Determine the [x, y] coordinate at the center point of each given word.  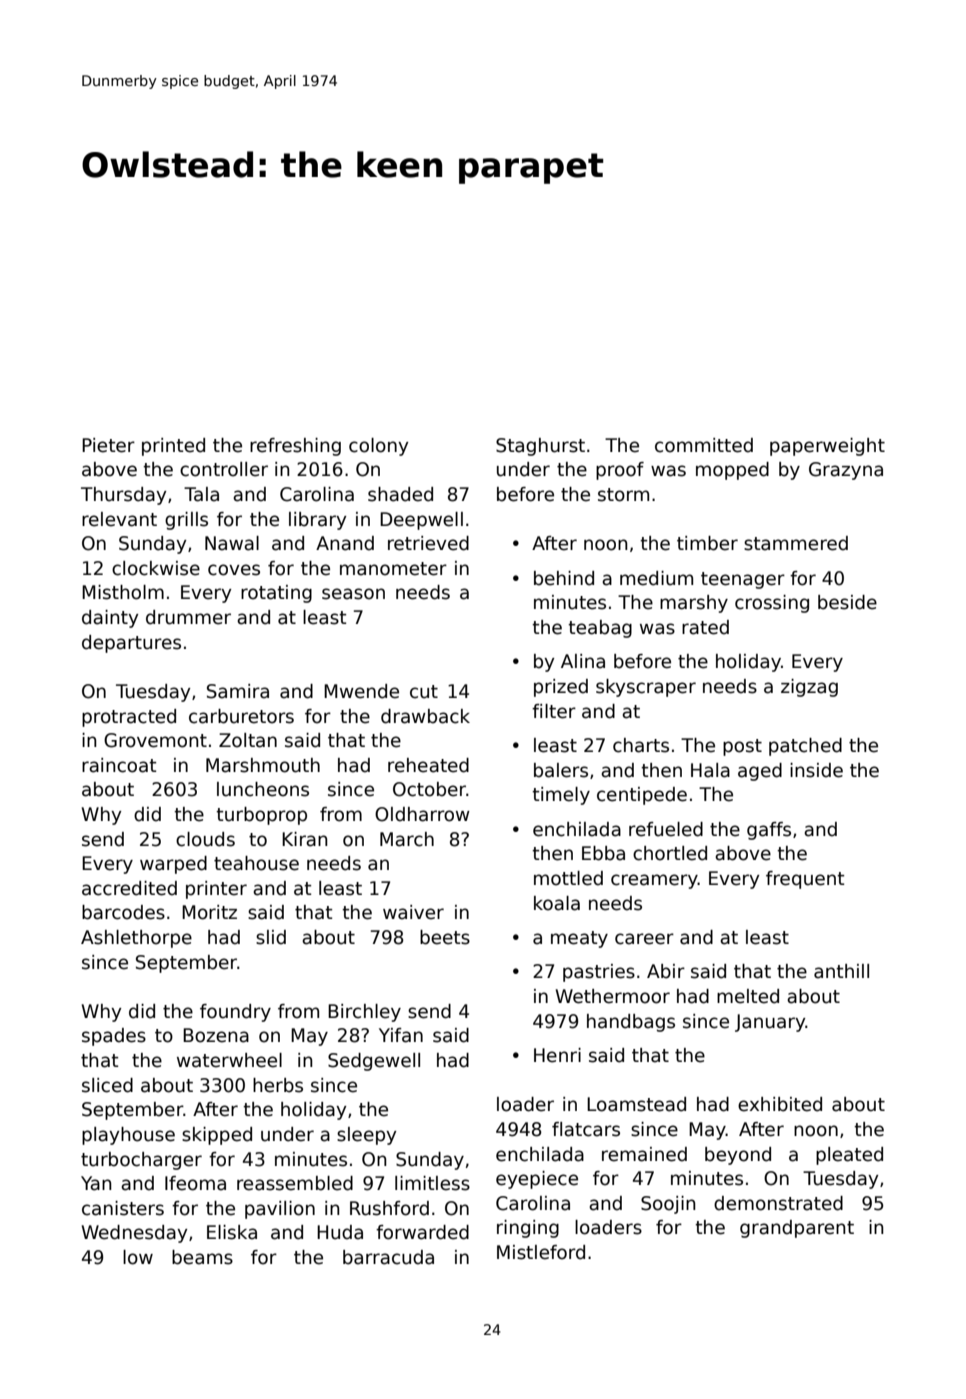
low [138, 1257]
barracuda [388, 1257]
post [742, 747]
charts [641, 745]
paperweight [827, 447]
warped [173, 865]
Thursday [123, 496]
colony [378, 447]
